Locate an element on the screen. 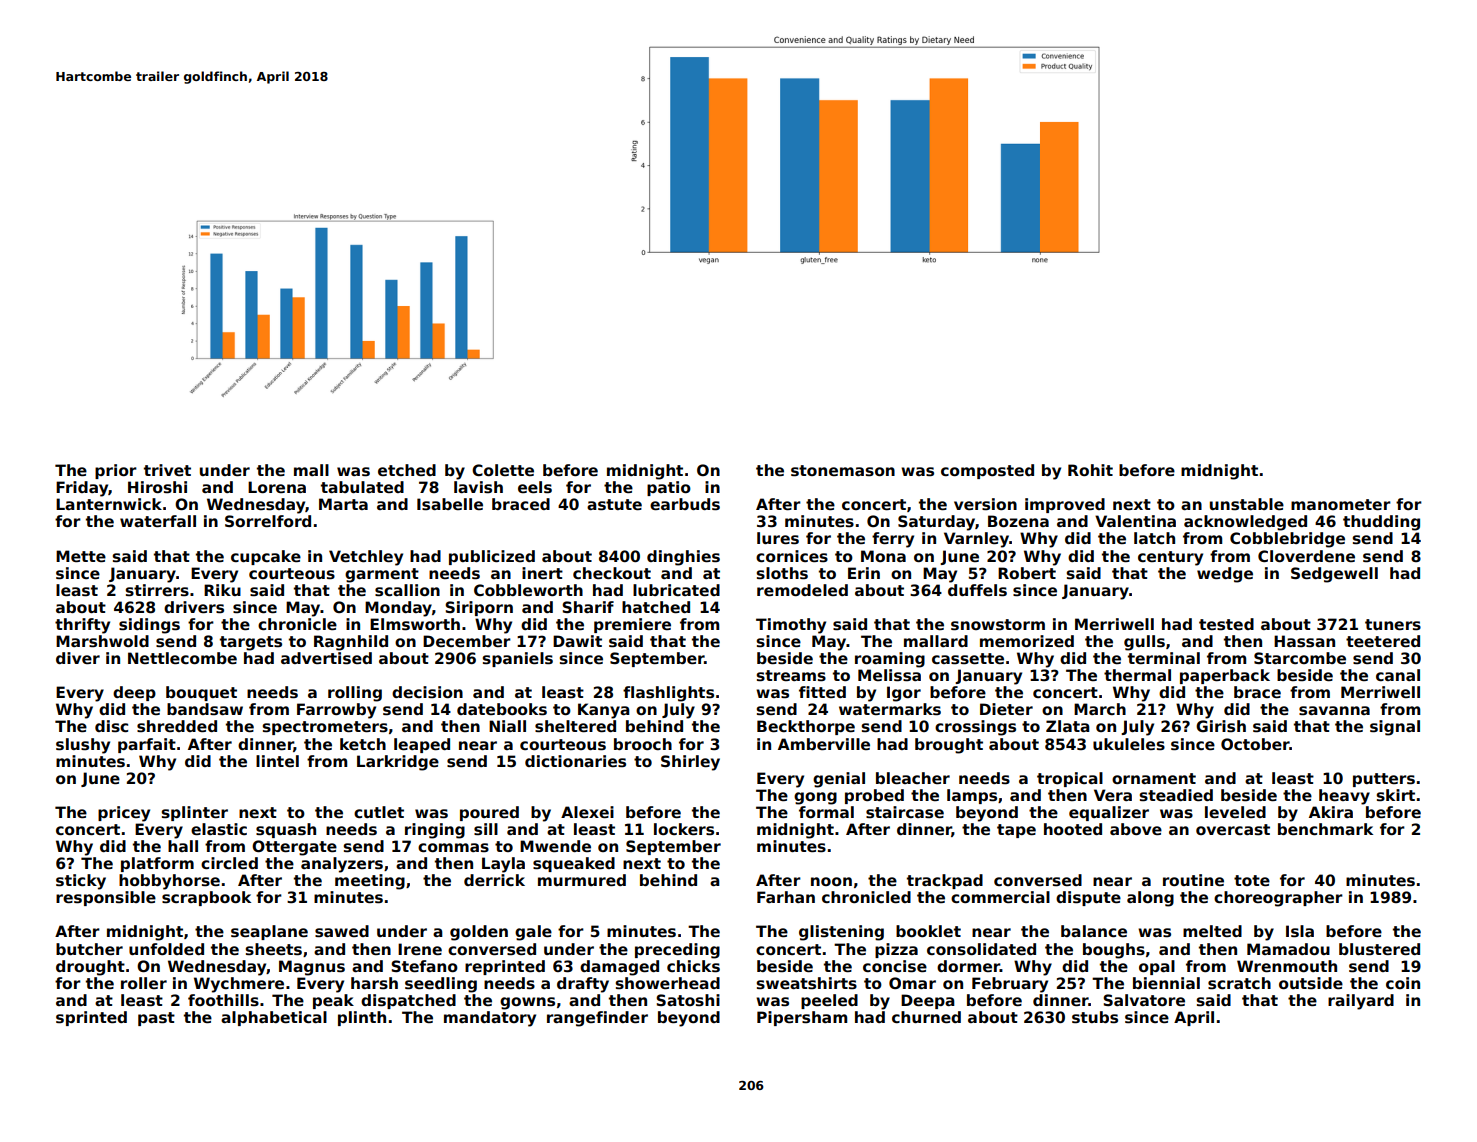 The height and width of the screenshot is (1142, 1477). squeaked is located at coordinates (574, 864).
